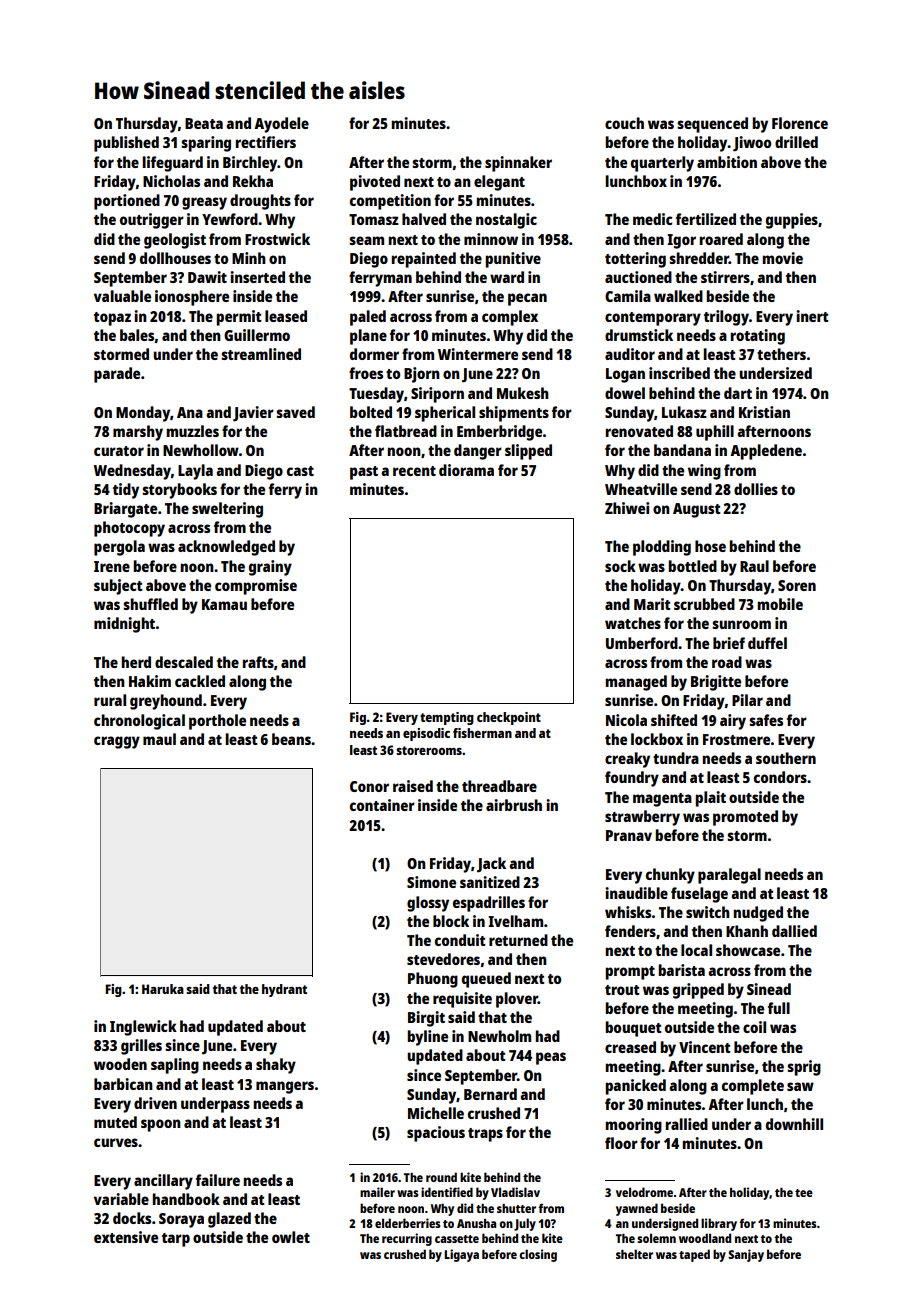 This page has width=924, height=1308. I want to click on spinnaker, so click(518, 164).
